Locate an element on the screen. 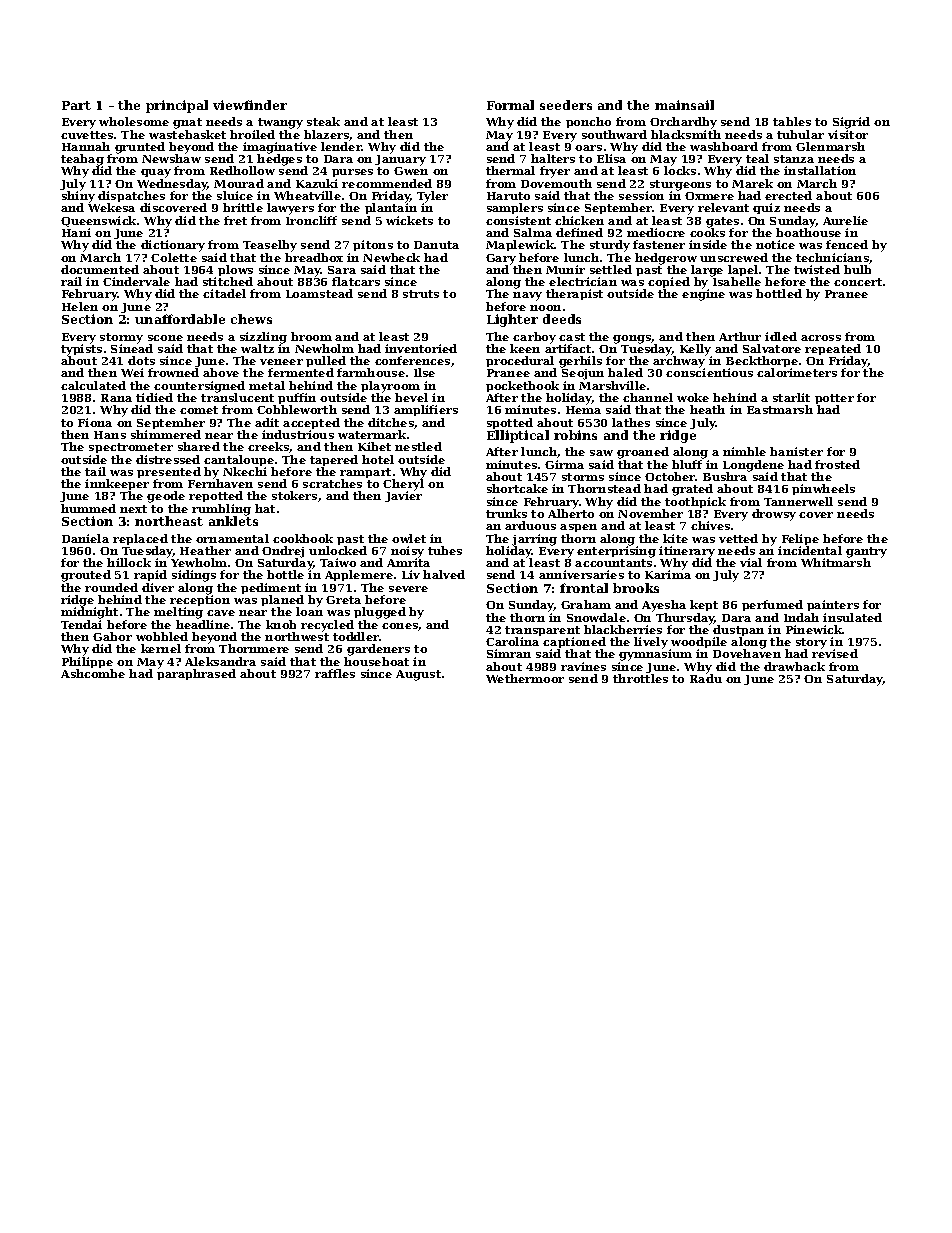 The height and width of the screenshot is (1233, 952). paraphrased is located at coordinates (196, 674).
